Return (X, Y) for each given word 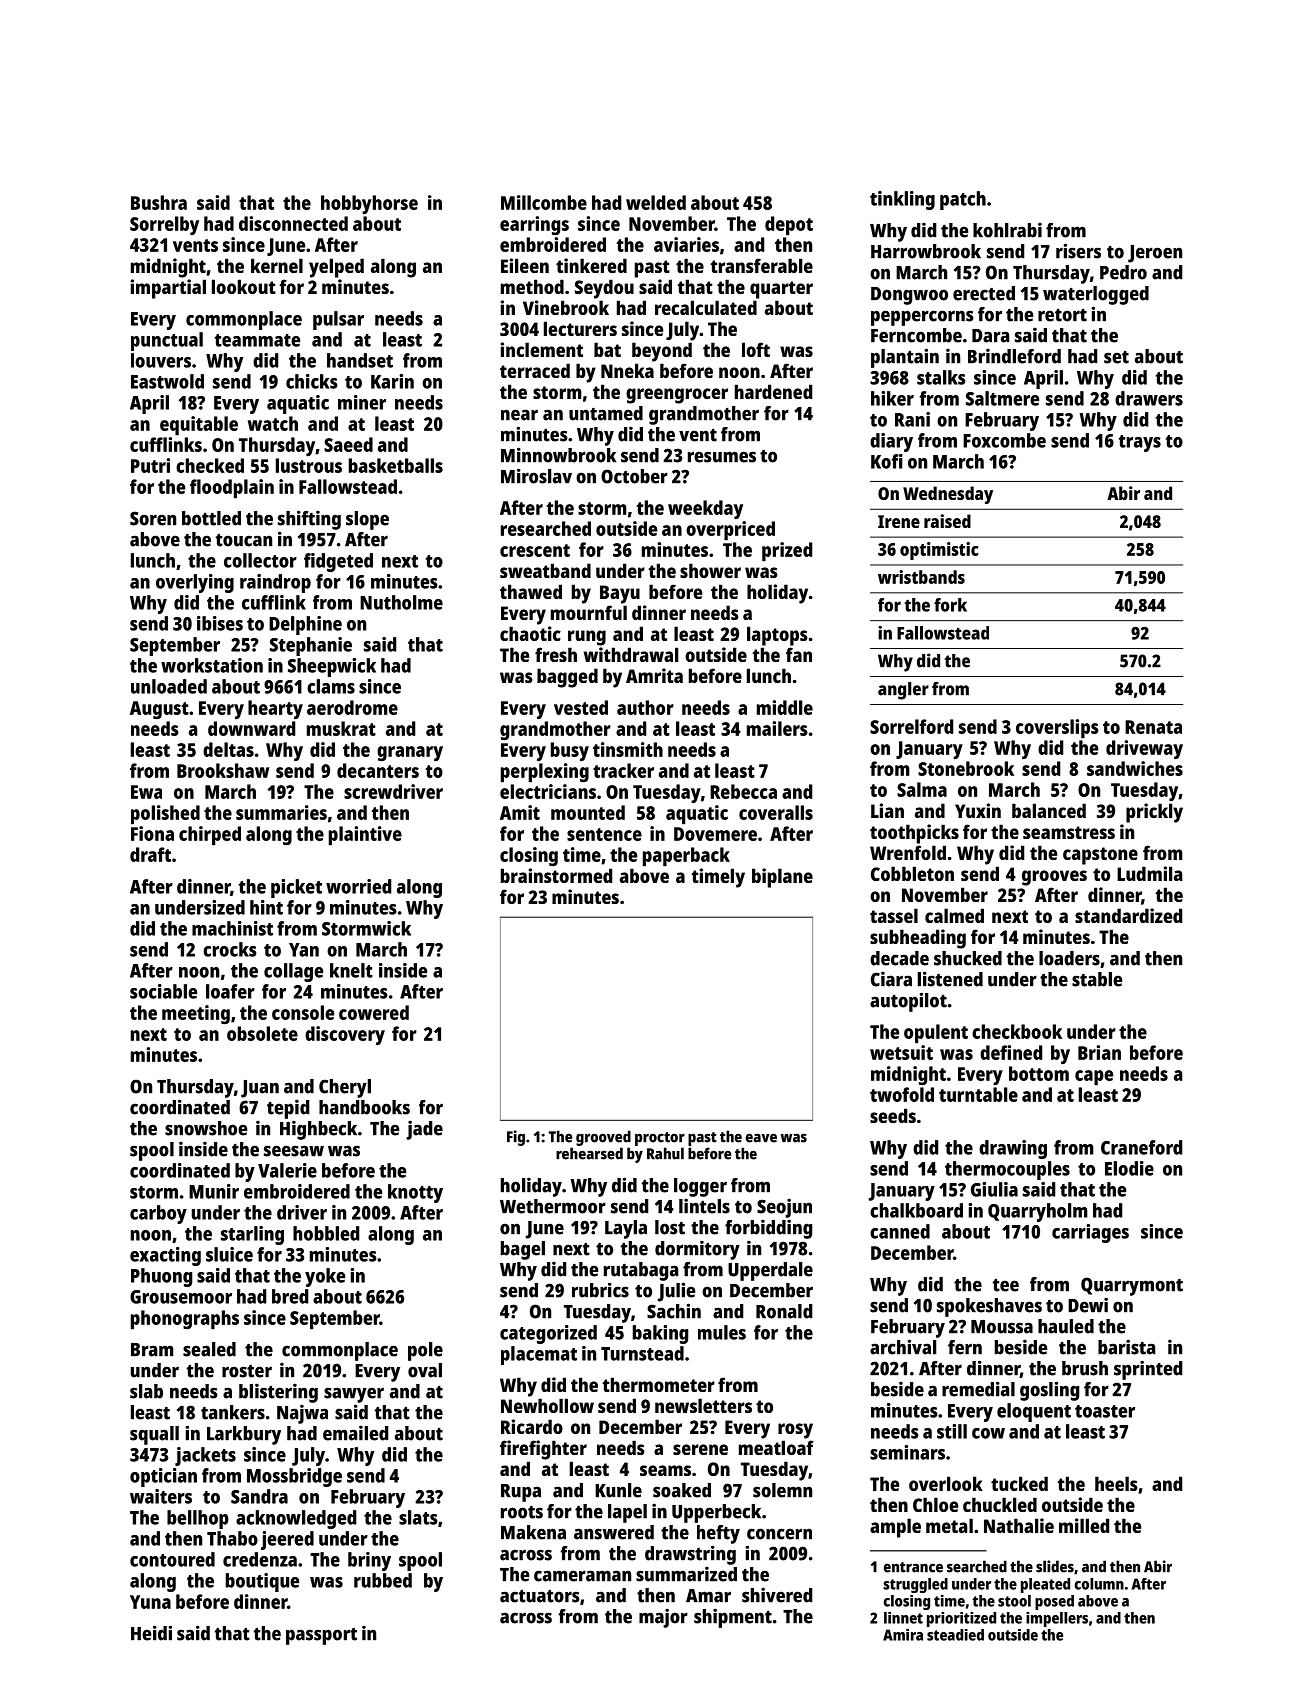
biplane (782, 878)
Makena (533, 1532)
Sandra (259, 1496)
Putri (150, 465)
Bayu (620, 594)
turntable (978, 1094)
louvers (161, 360)
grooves (1054, 878)
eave (761, 1138)
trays (1140, 443)
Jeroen (1155, 254)
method (532, 286)
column (1099, 1584)
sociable (163, 991)
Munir (214, 1191)
